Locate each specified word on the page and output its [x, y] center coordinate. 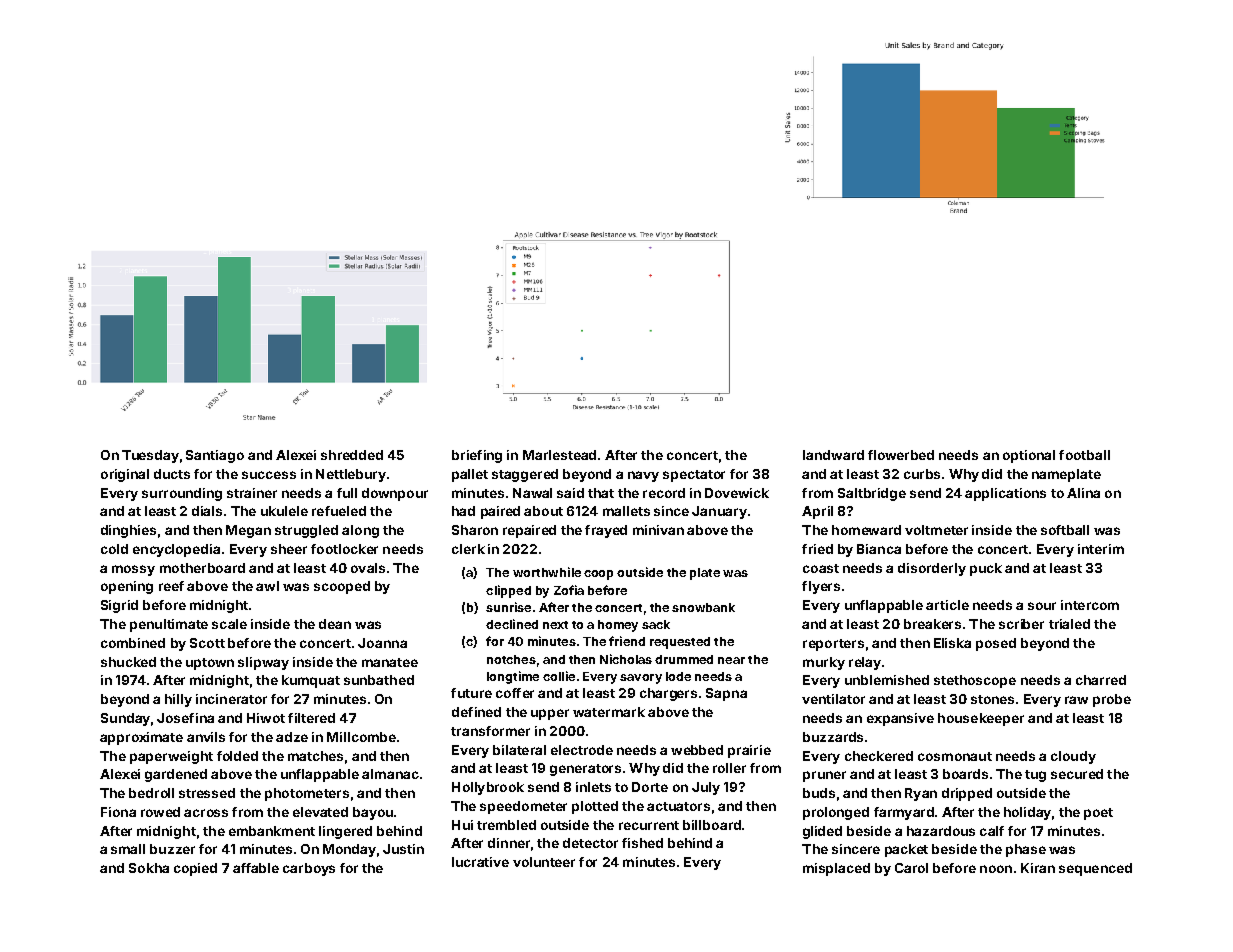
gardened [176, 775]
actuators [678, 806]
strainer [252, 493]
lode [678, 676]
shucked [128, 662]
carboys [309, 869]
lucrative [480, 862]
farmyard [904, 813]
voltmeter [936, 530]
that [601, 493]
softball [1065, 530]
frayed [606, 531]
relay [865, 663]
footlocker [344, 549]
